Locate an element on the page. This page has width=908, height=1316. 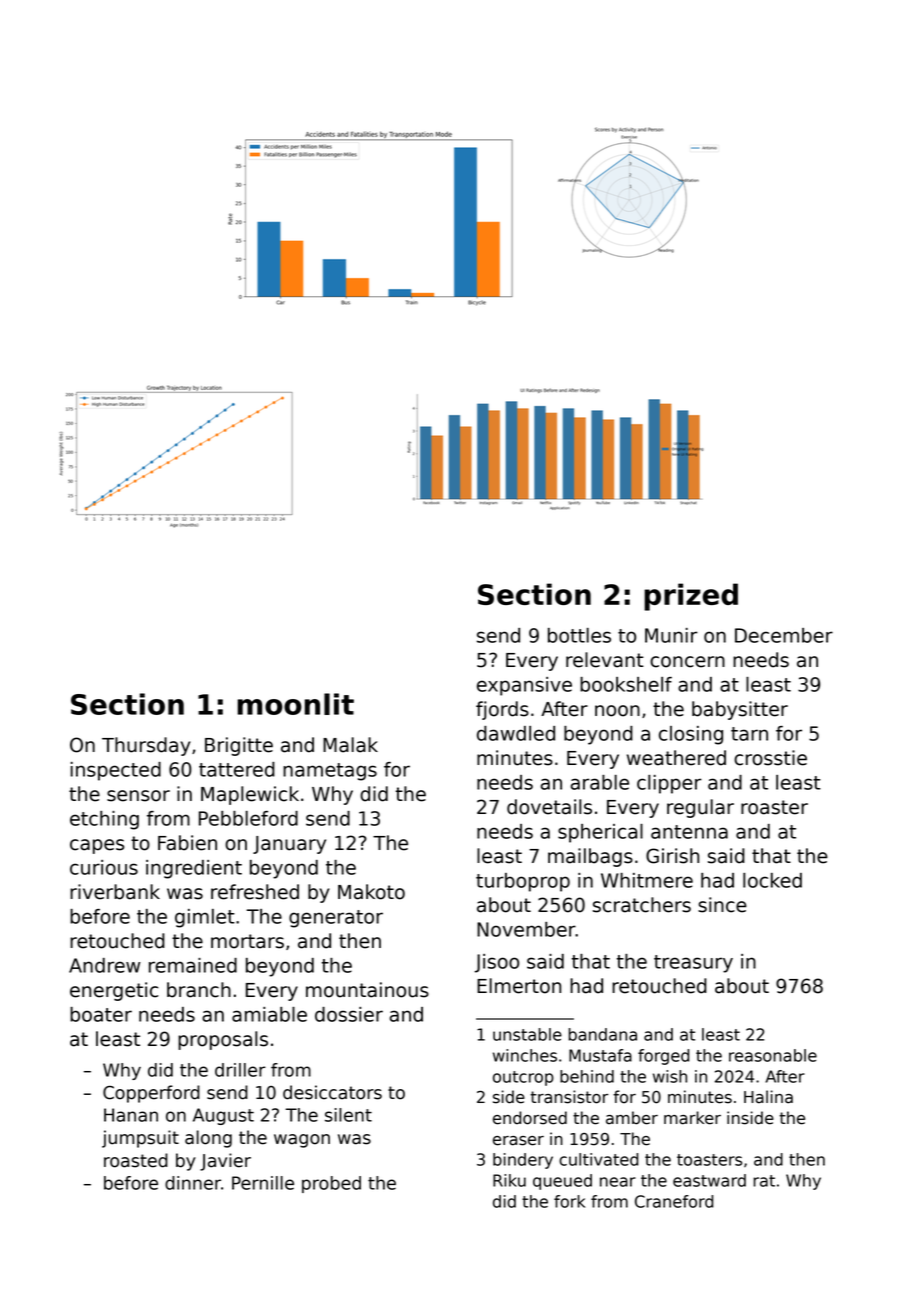
expansive is located at coordinates (524, 686).
